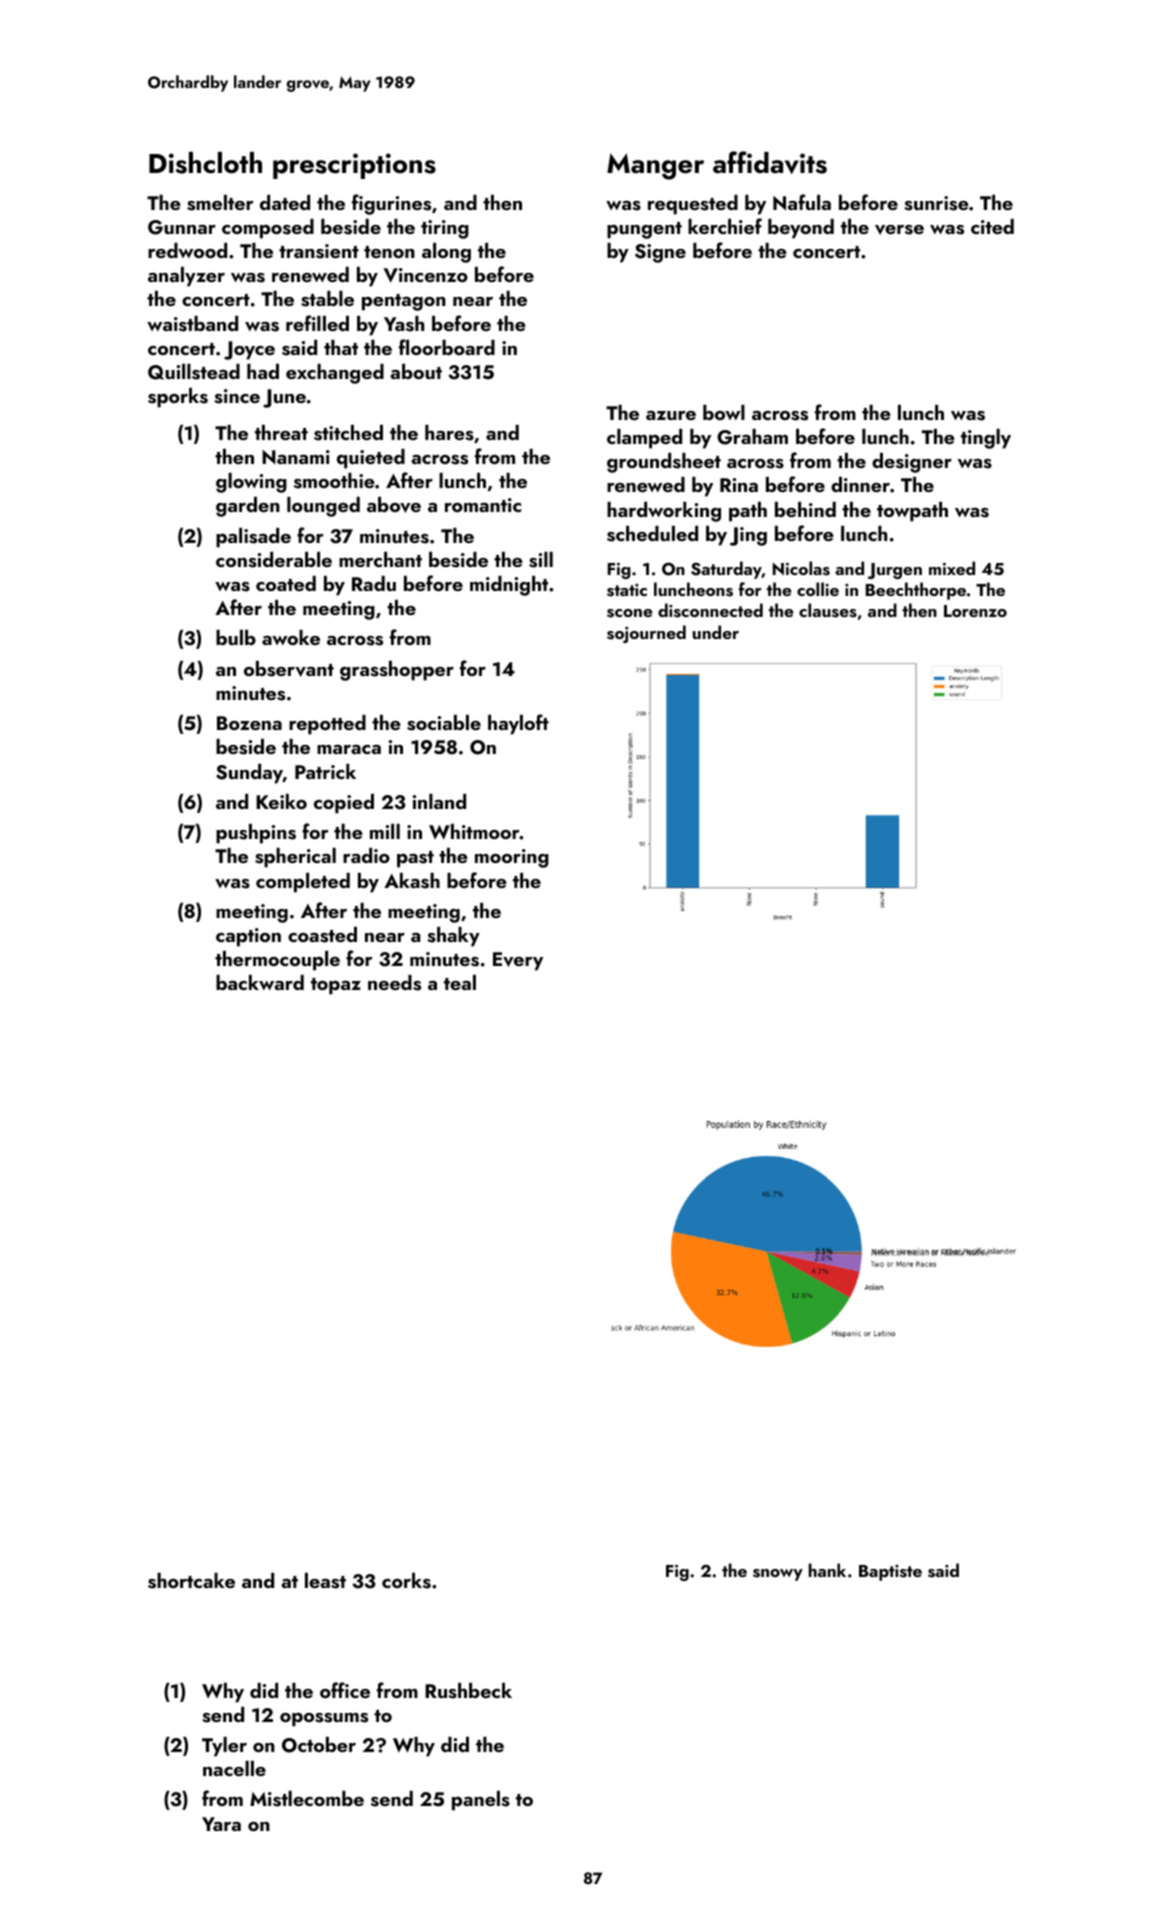 The image size is (1166, 1920). I want to click on tingly, so click(986, 439).
